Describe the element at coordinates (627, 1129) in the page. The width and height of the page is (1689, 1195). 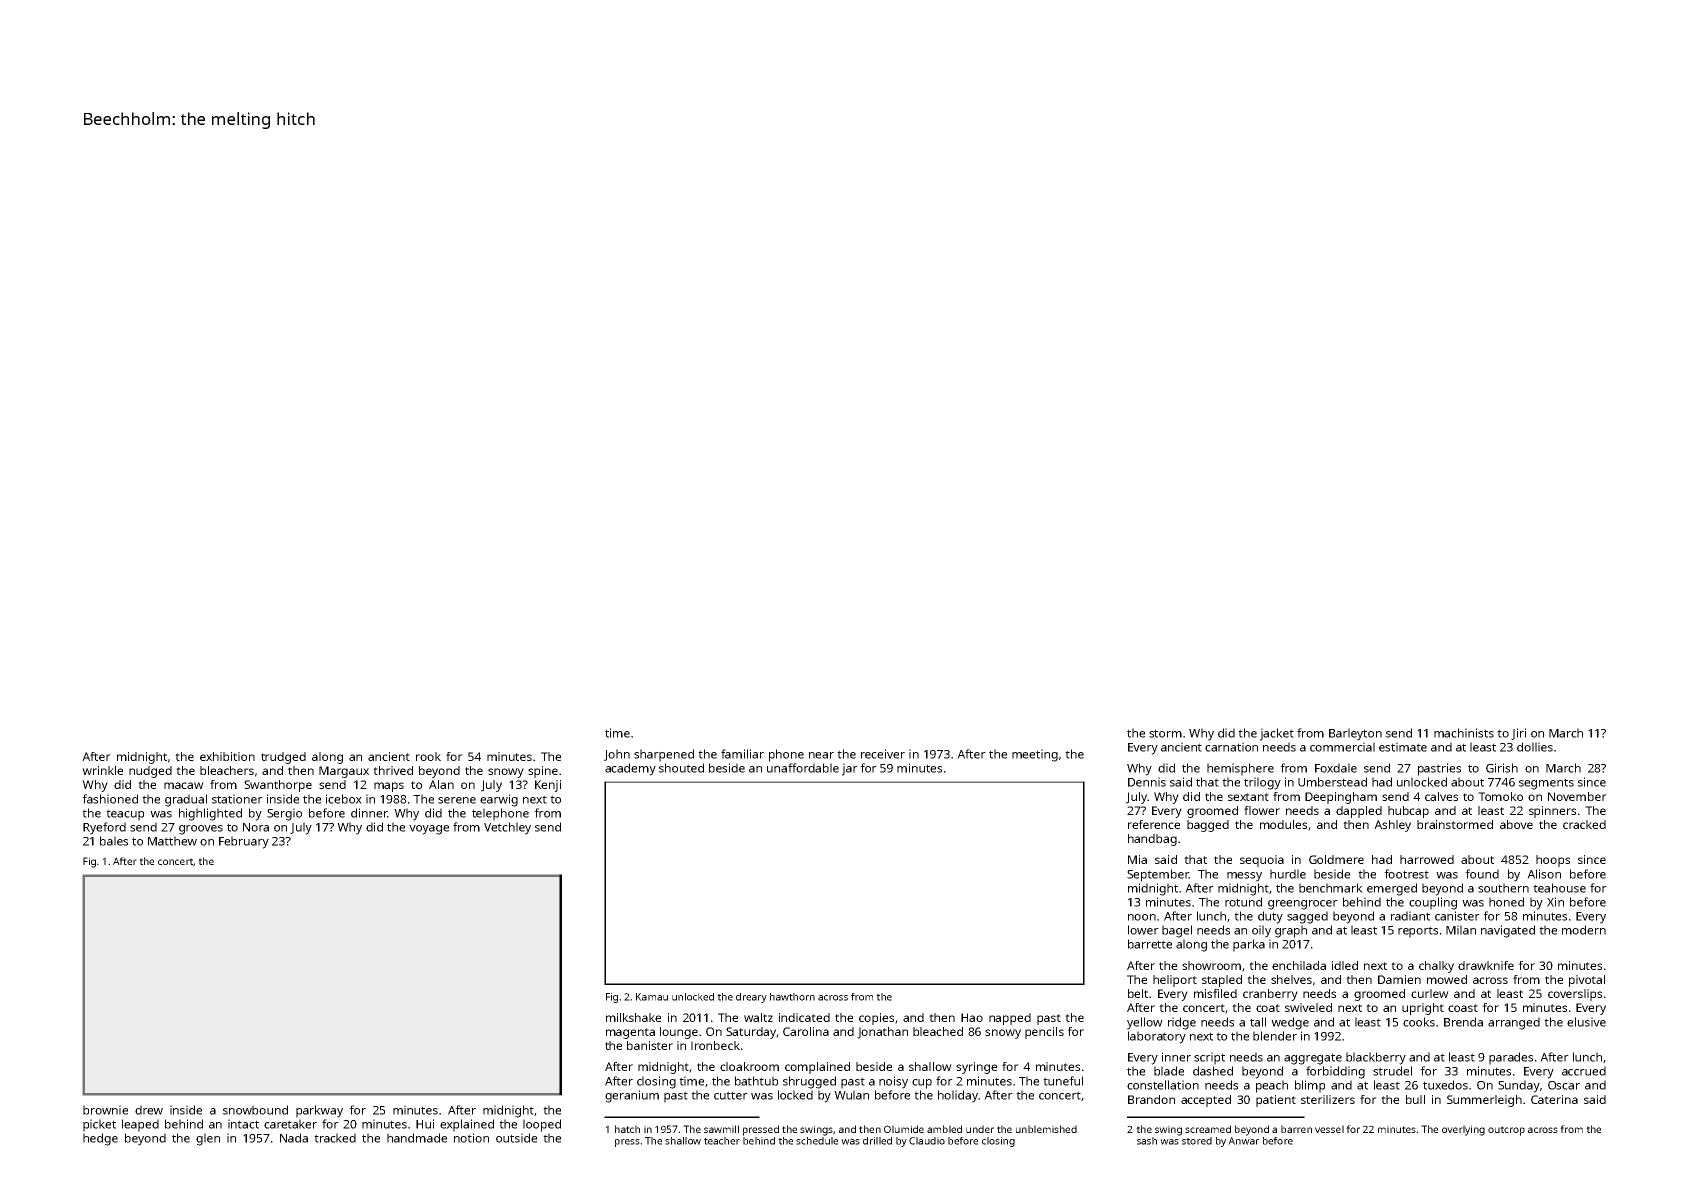
I see `hatch` at that location.
